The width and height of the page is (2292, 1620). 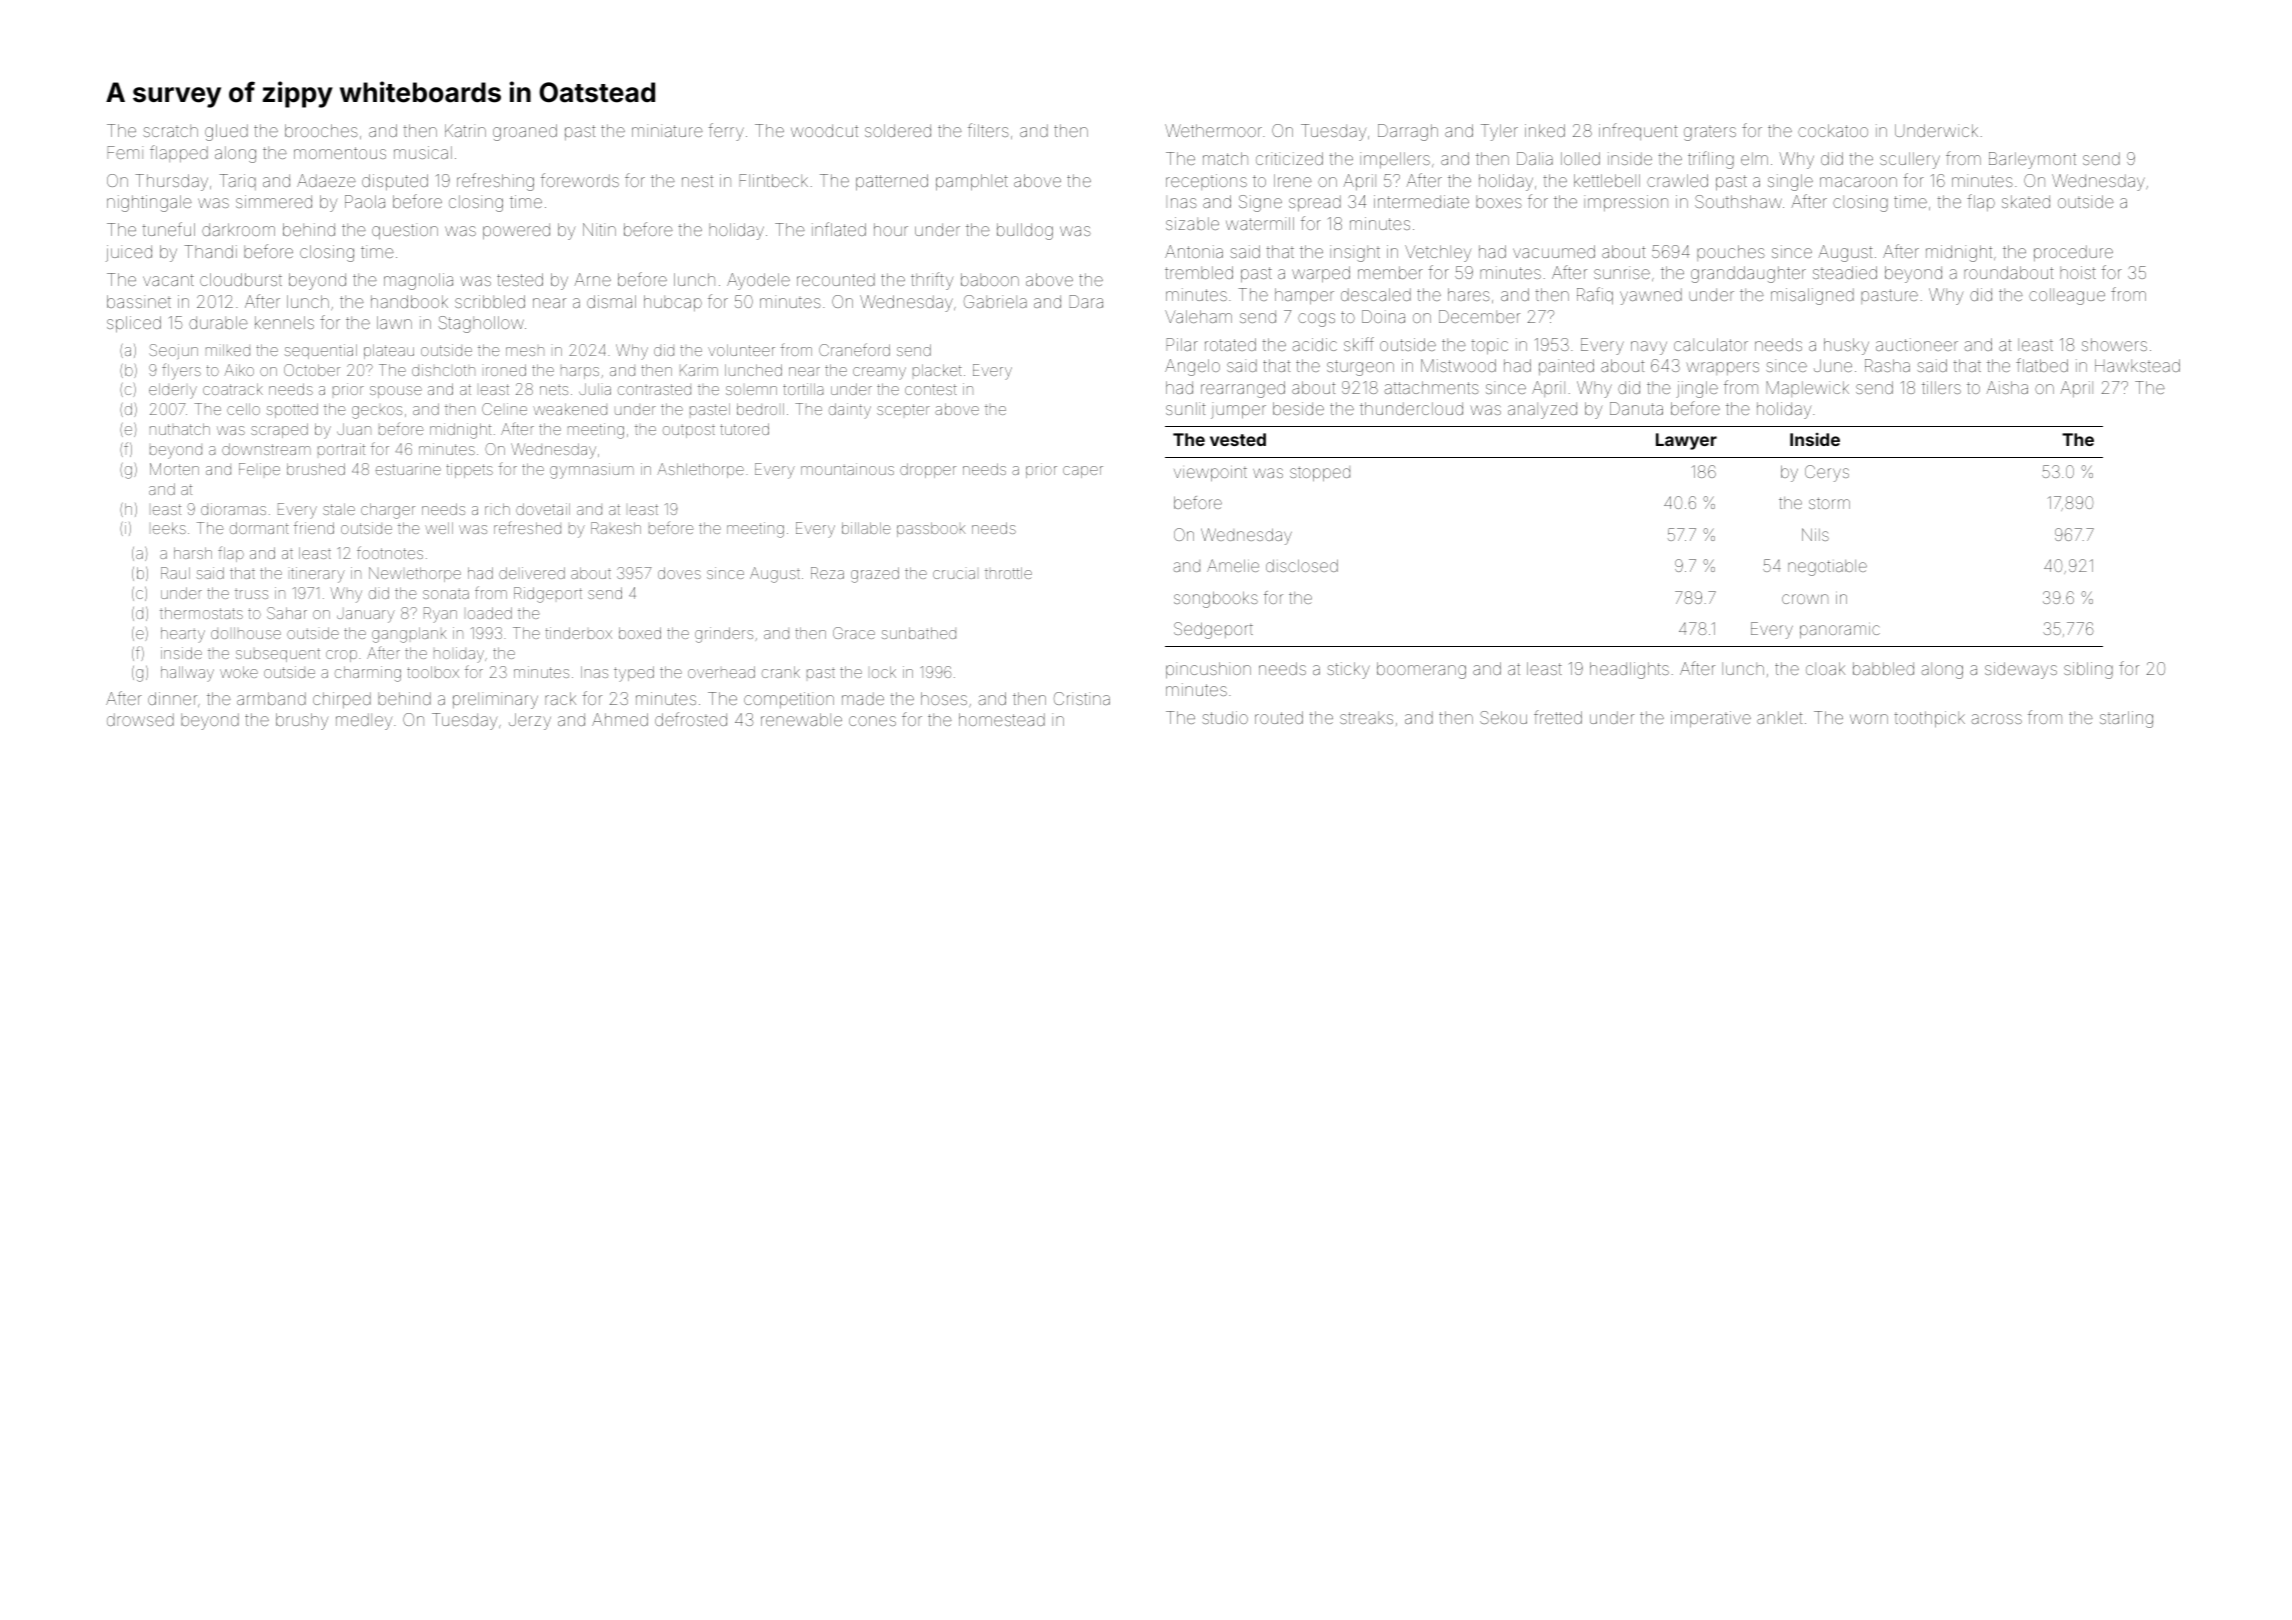 What do you see at coordinates (465, 130) in the page?
I see `Katrin` at bounding box center [465, 130].
